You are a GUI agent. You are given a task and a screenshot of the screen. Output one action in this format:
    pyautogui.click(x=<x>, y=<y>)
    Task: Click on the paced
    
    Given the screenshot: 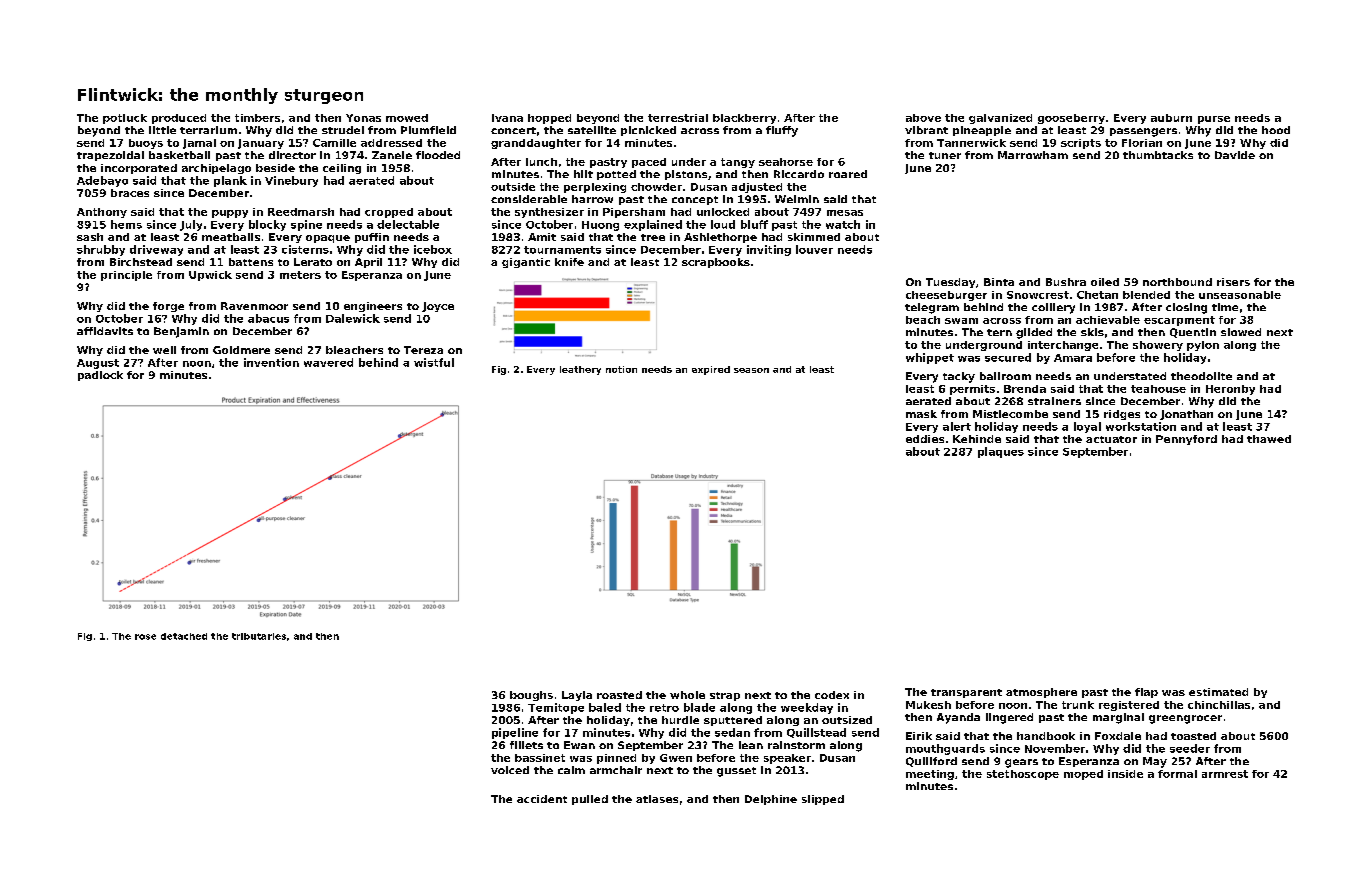 What is the action you would take?
    pyautogui.click(x=649, y=163)
